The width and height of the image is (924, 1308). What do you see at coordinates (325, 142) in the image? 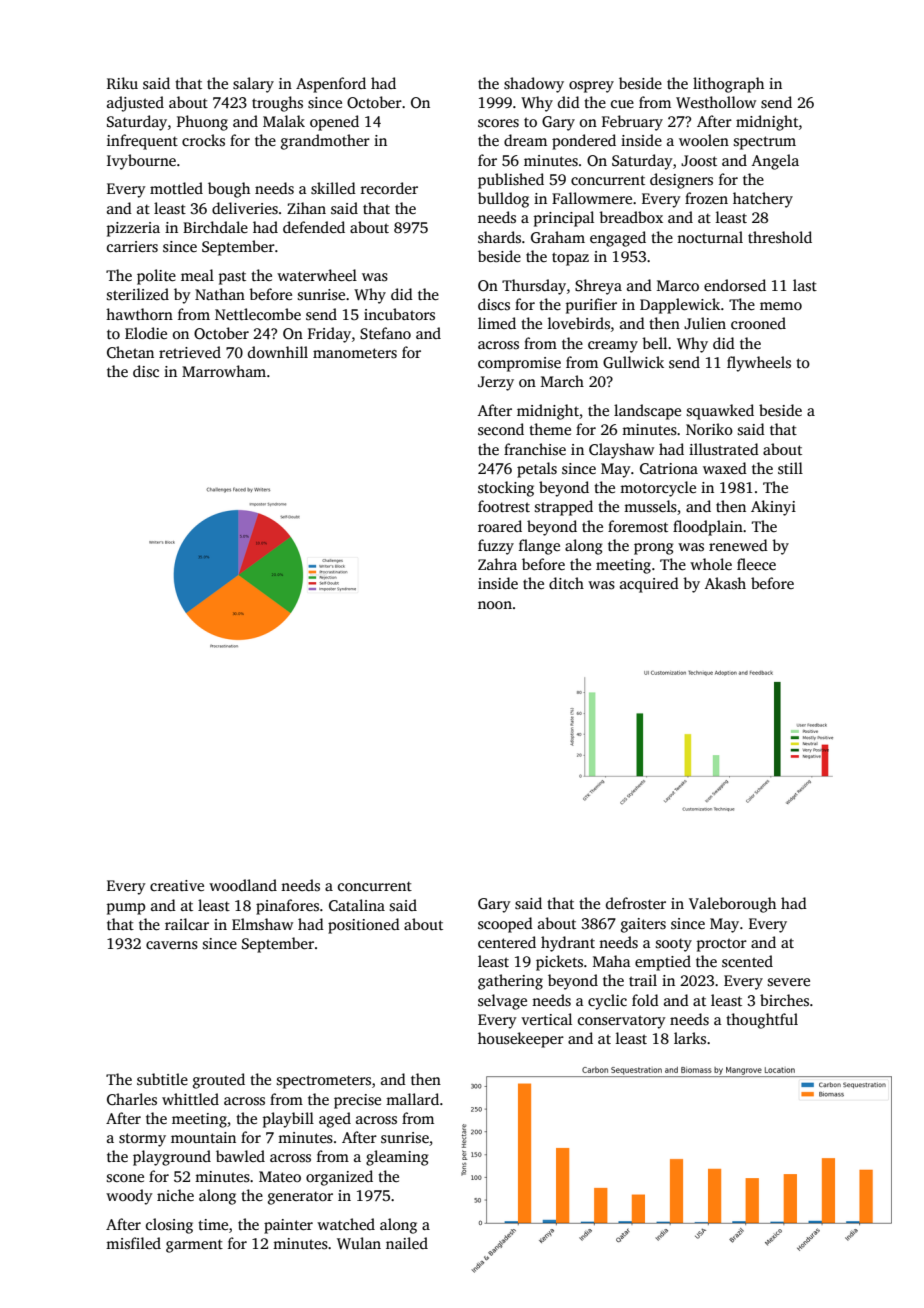
I see `grandmother` at bounding box center [325, 142].
